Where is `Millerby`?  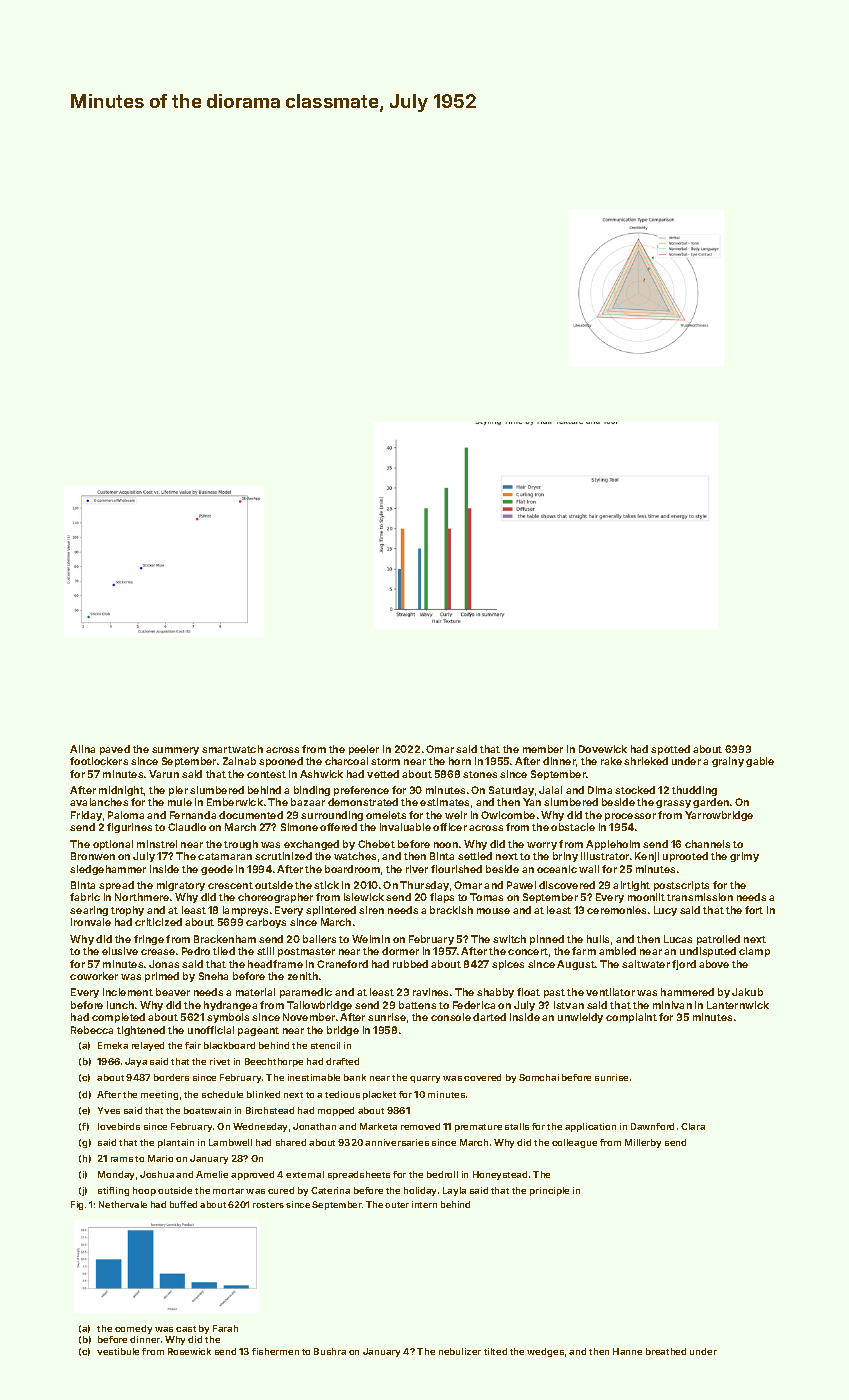
Millerby is located at coordinates (643, 1143).
